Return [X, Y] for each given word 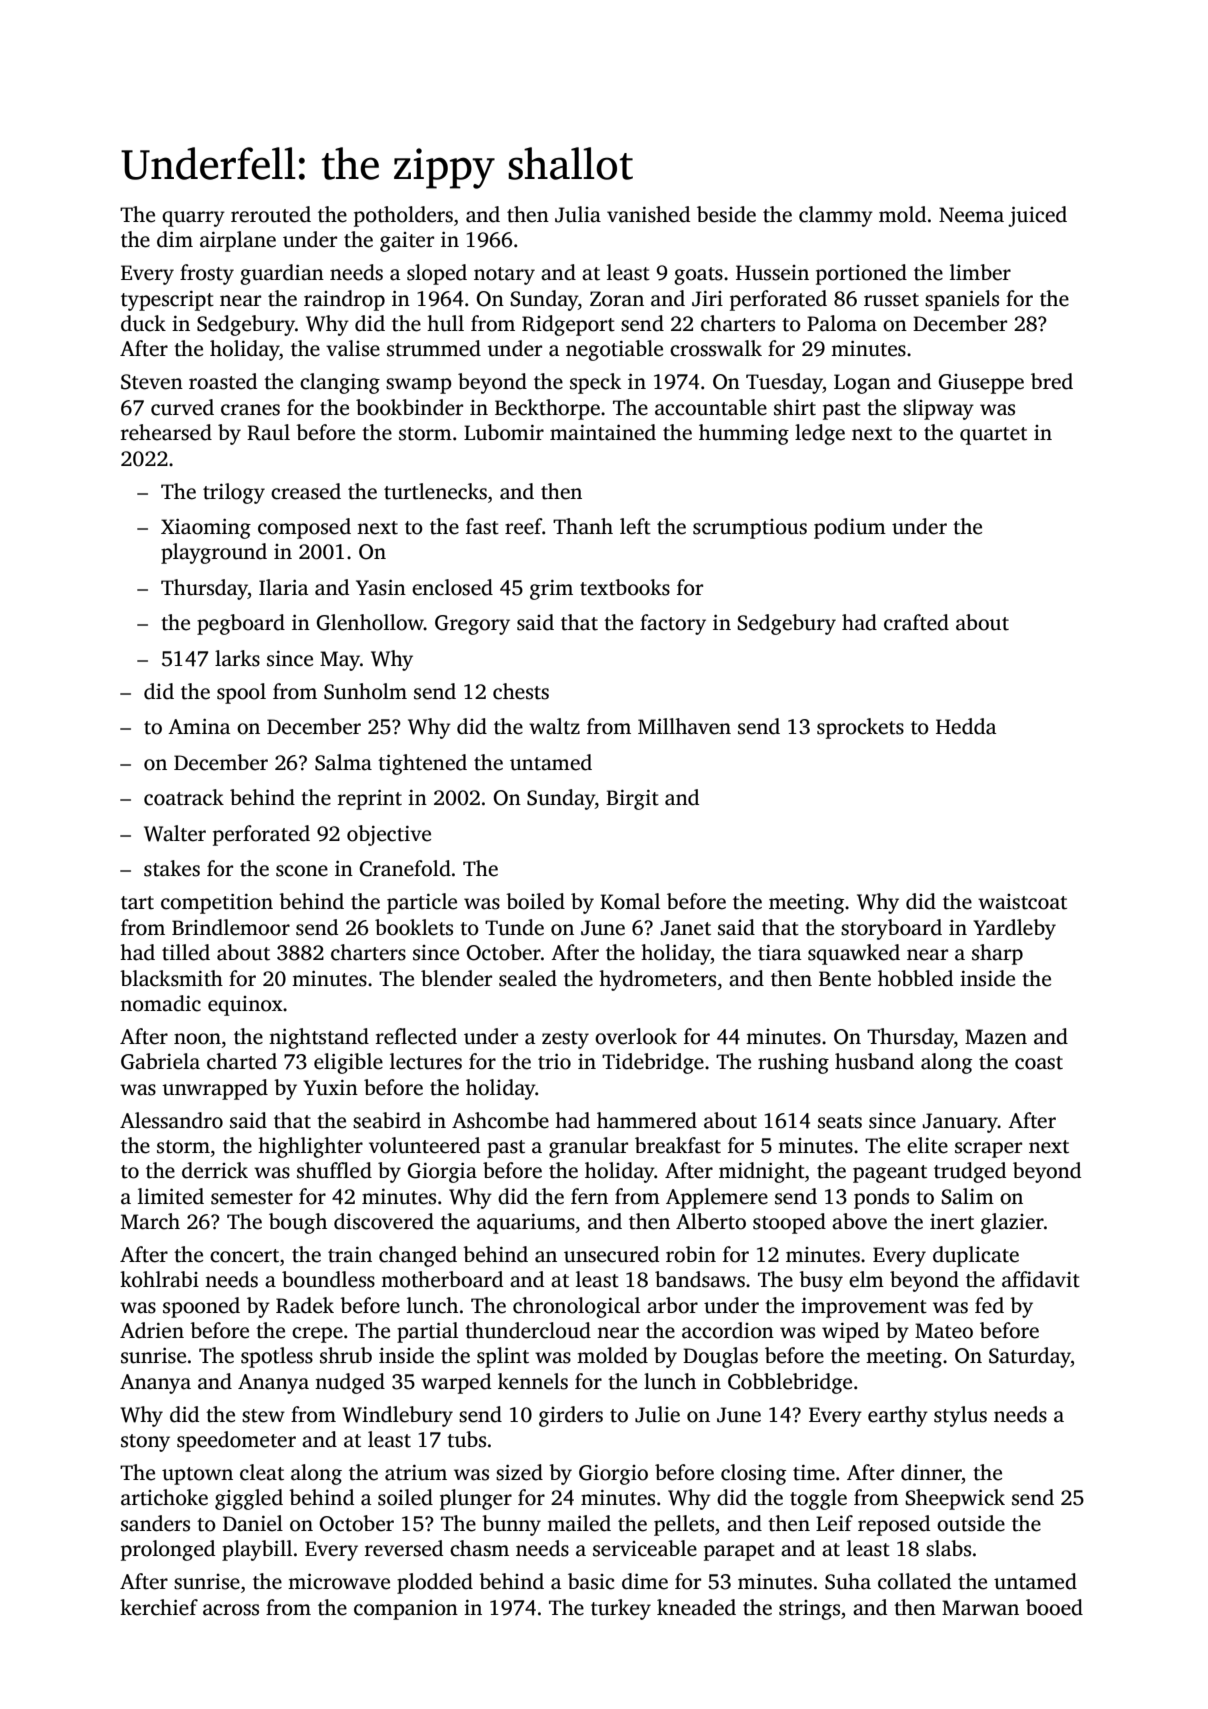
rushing [793, 1063]
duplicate [976, 1256]
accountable [711, 407]
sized [519, 1472]
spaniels [962, 300]
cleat [262, 1472]
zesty [565, 1040]
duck [143, 323]
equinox [245, 1006]
